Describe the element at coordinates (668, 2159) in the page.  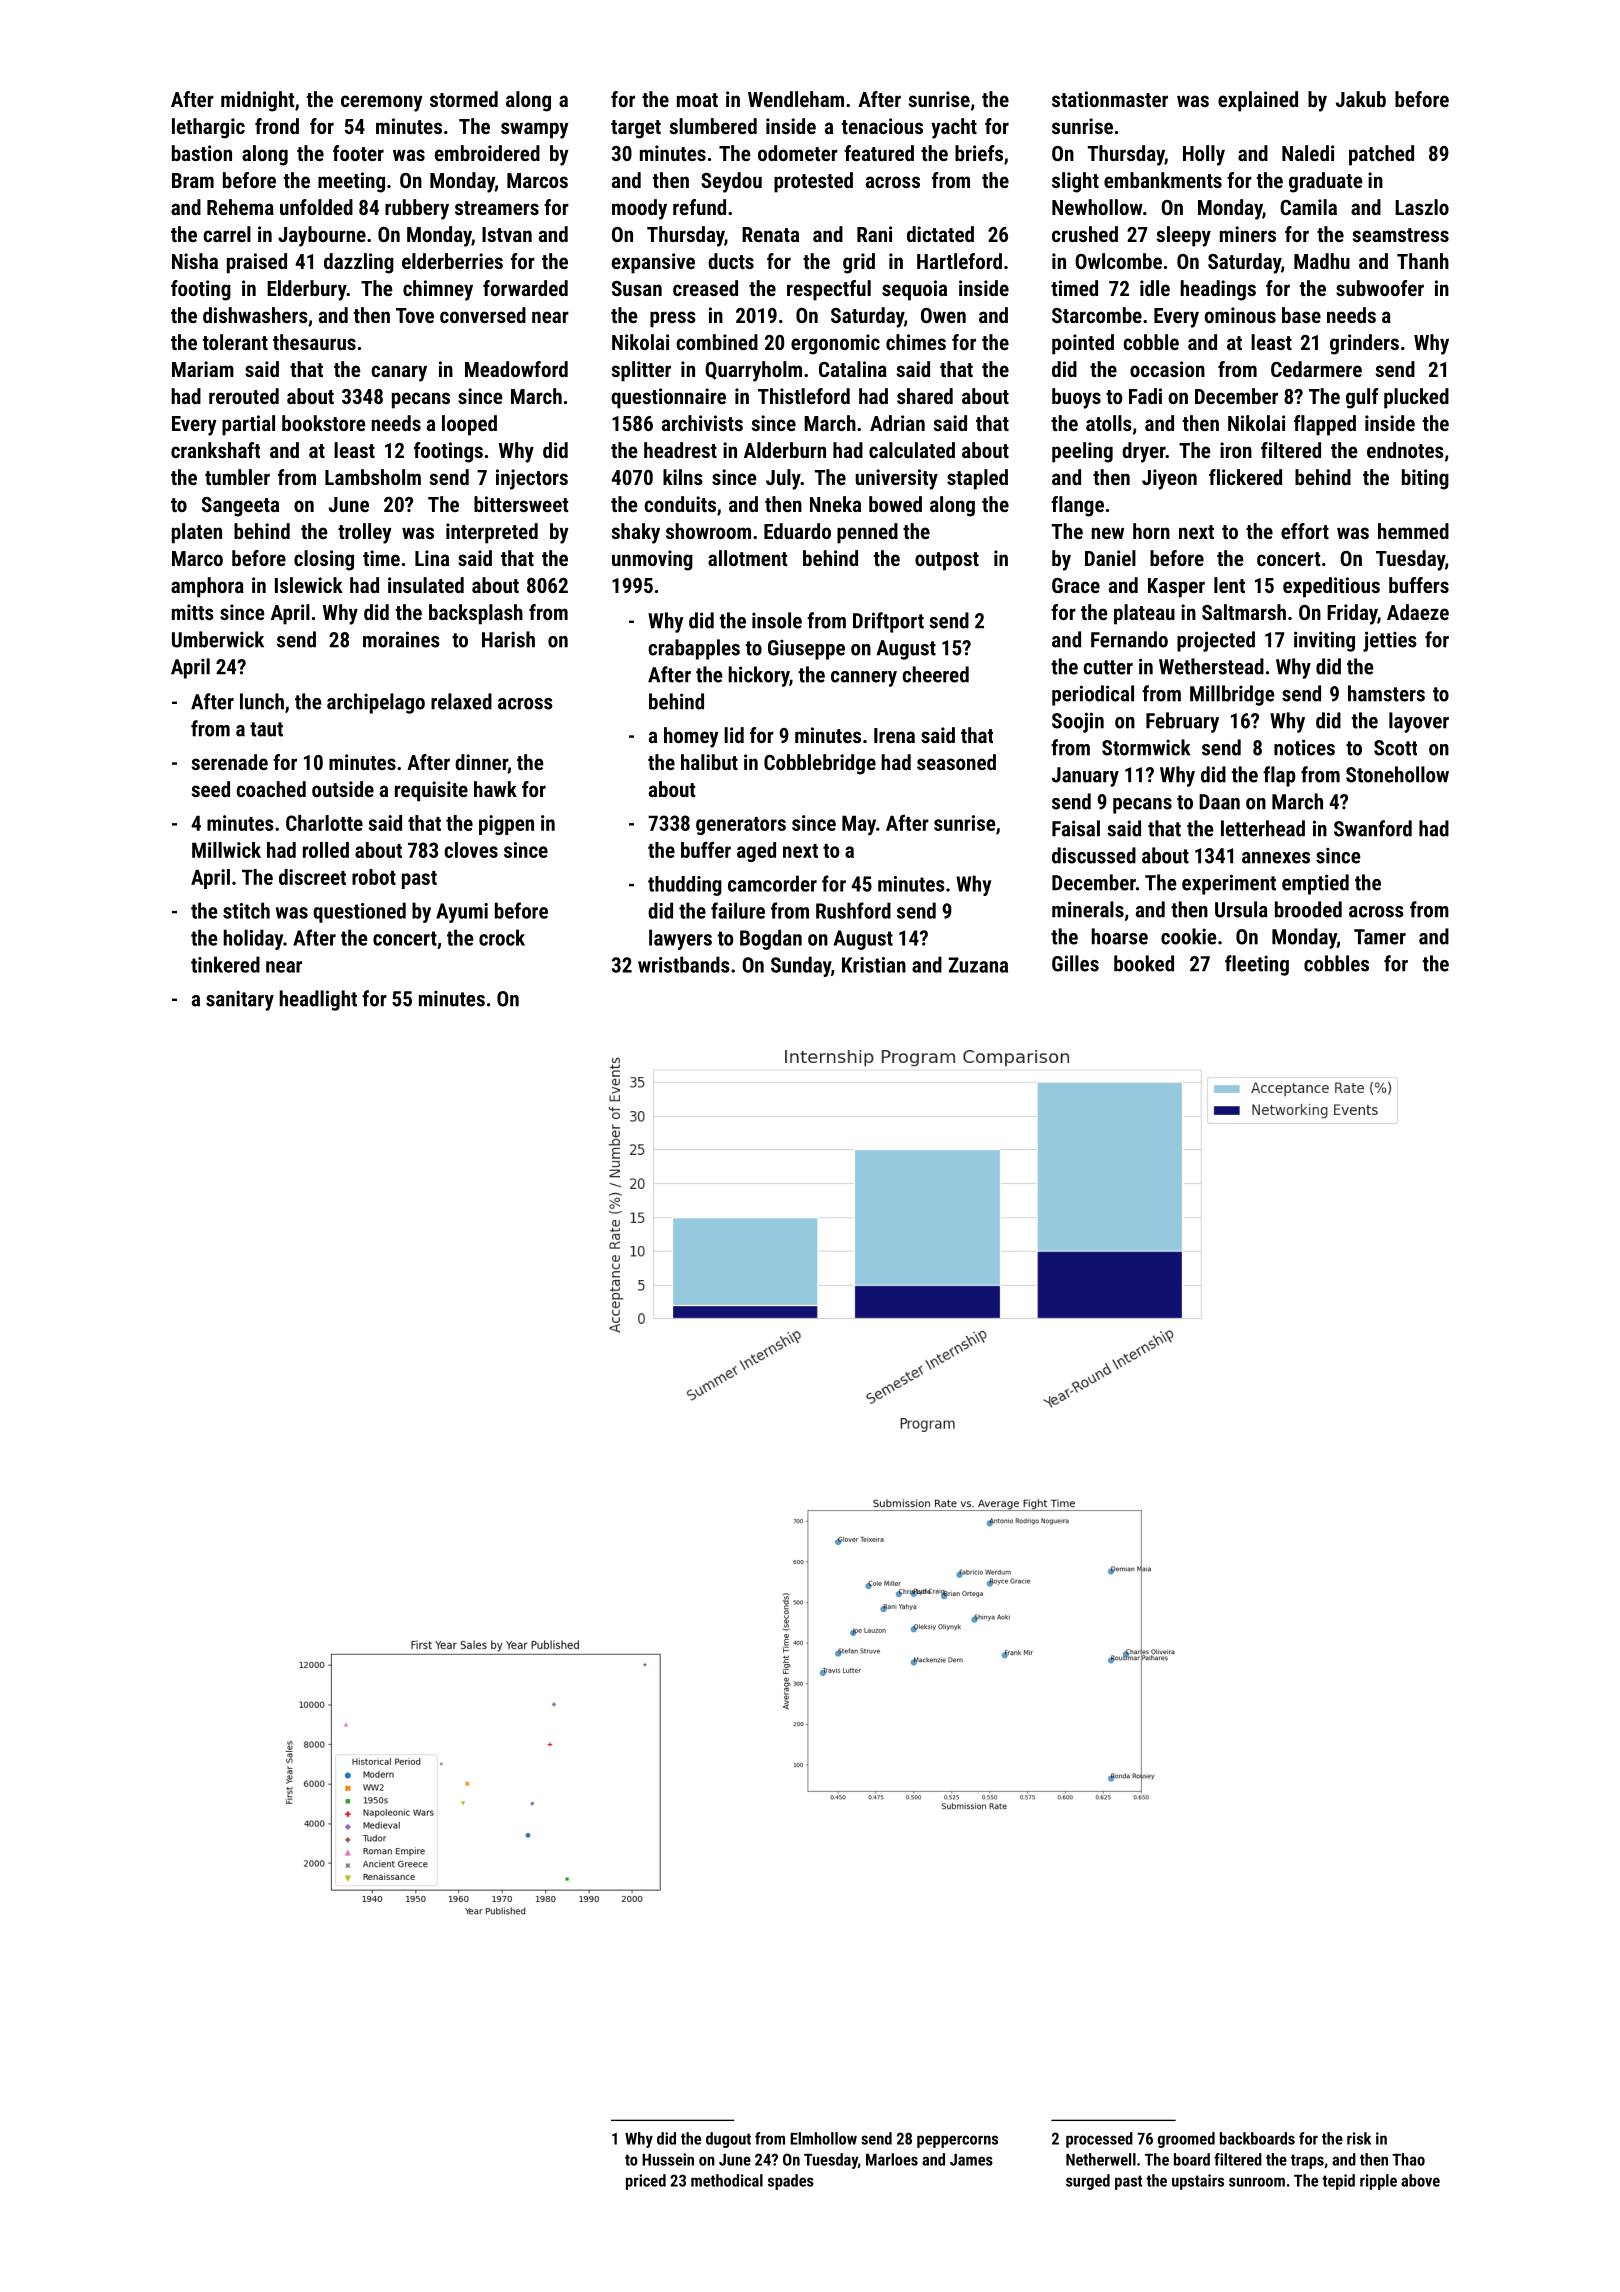
I see `Hussein` at that location.
